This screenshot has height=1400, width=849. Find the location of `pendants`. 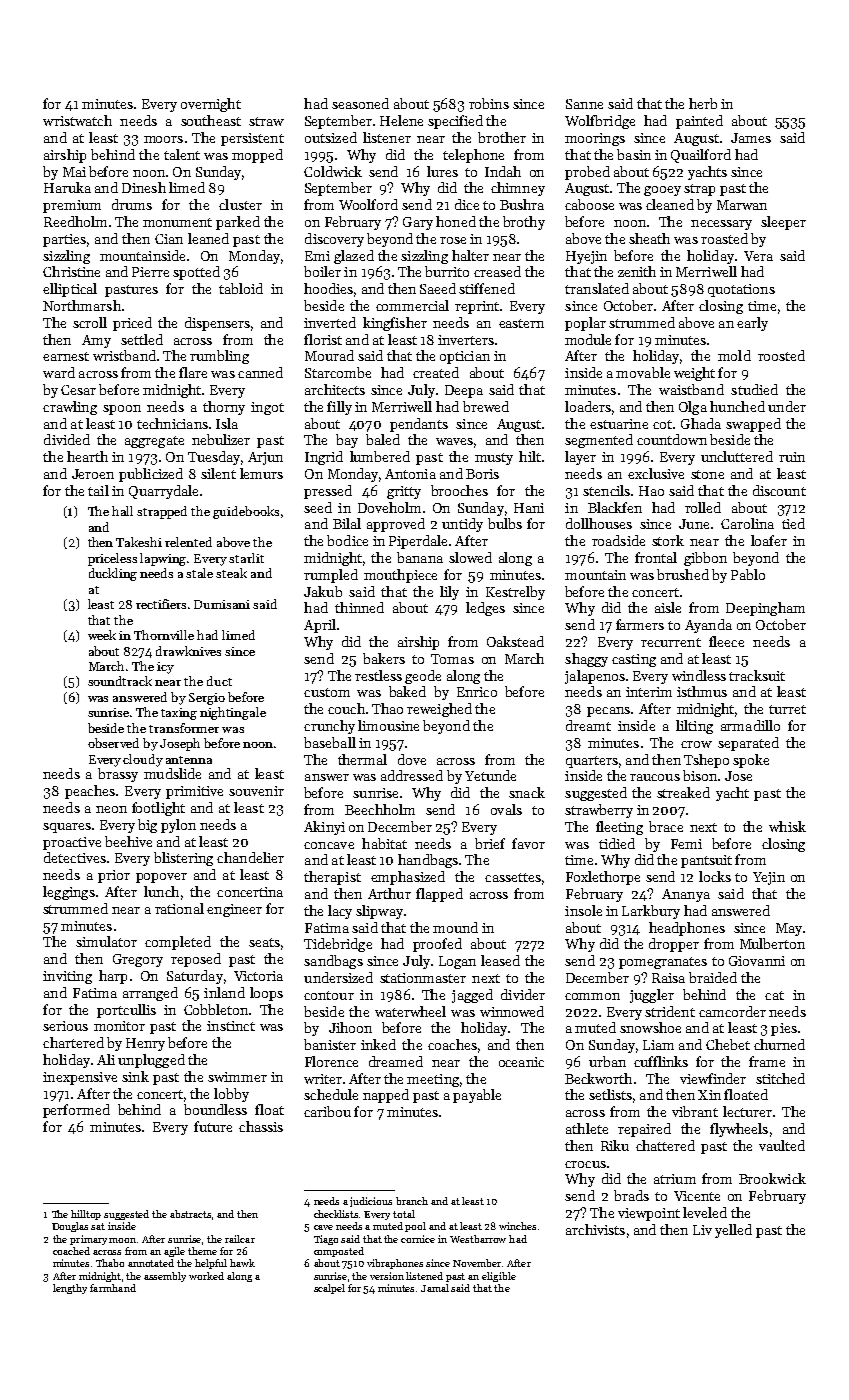

pendants is located at coordinates (419, 425).
